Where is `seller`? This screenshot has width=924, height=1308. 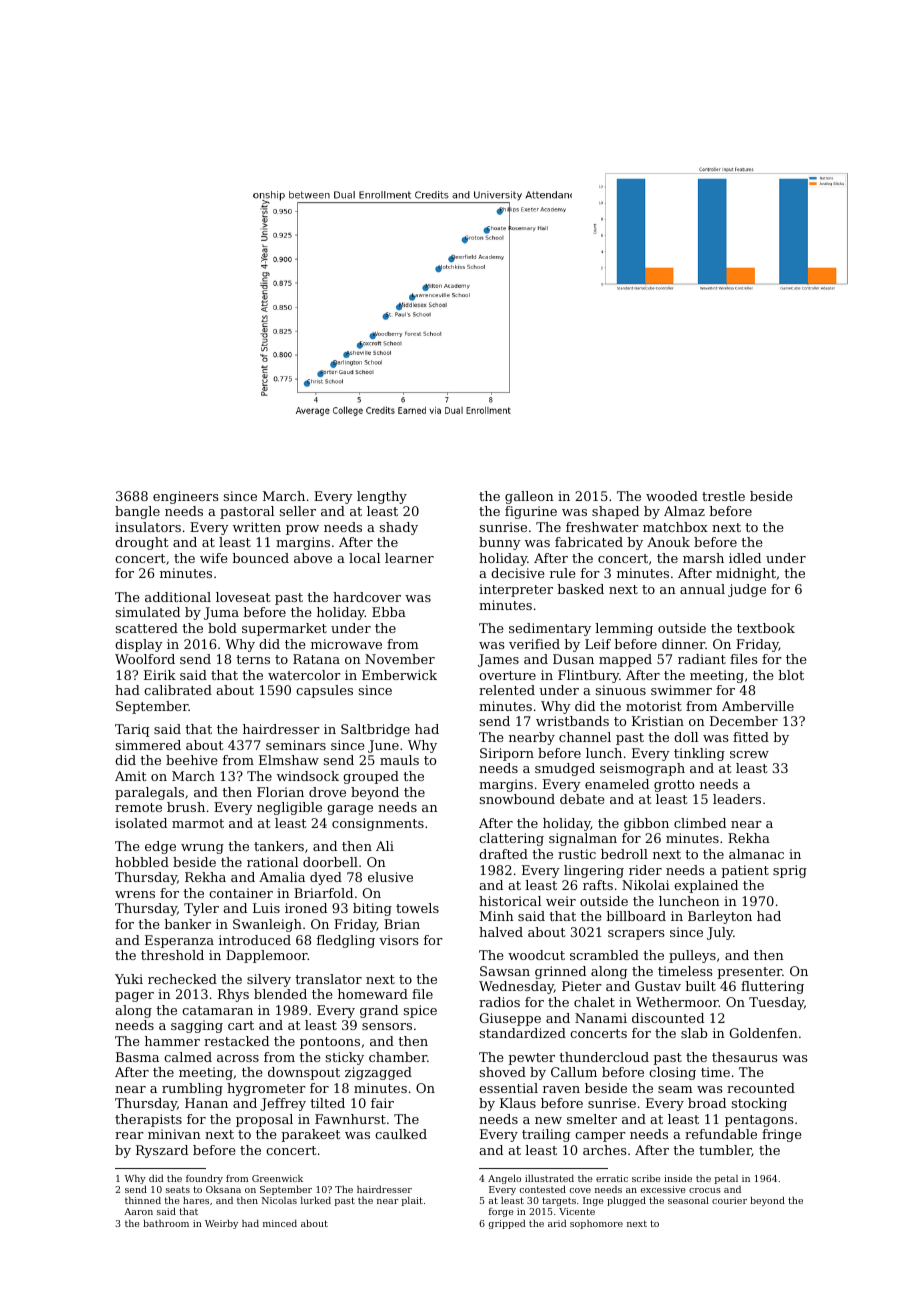 seller is located at coordinates (298, 511).
